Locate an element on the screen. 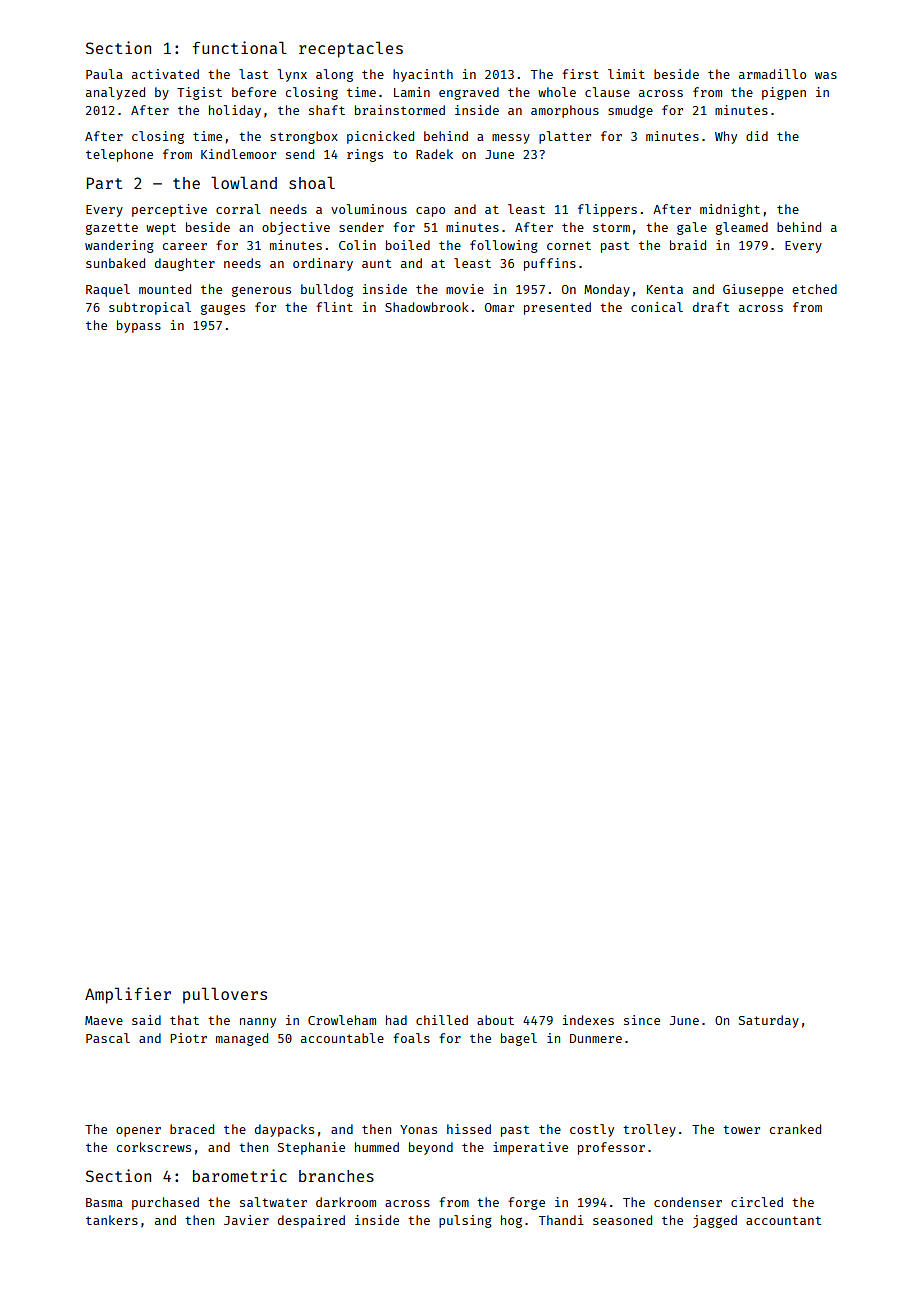  imperative is located at coordinates (530, 1148).
